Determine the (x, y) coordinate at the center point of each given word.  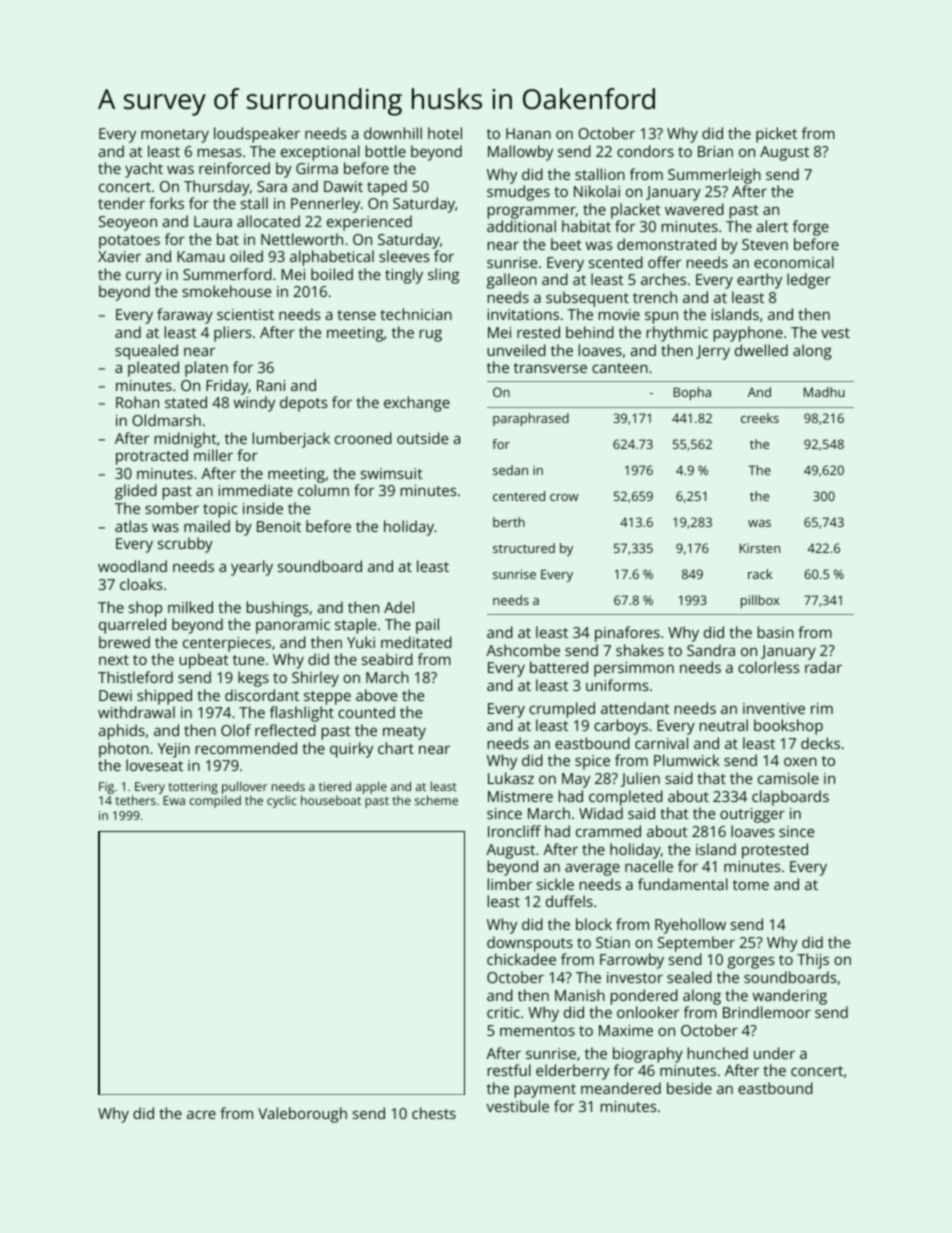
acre (201, 1115)
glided (135, 492)
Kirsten (760, 548)
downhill (393, 133)
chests (434, 1113)
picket (776, 135)
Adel (399, 607)
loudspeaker (257, 135)
